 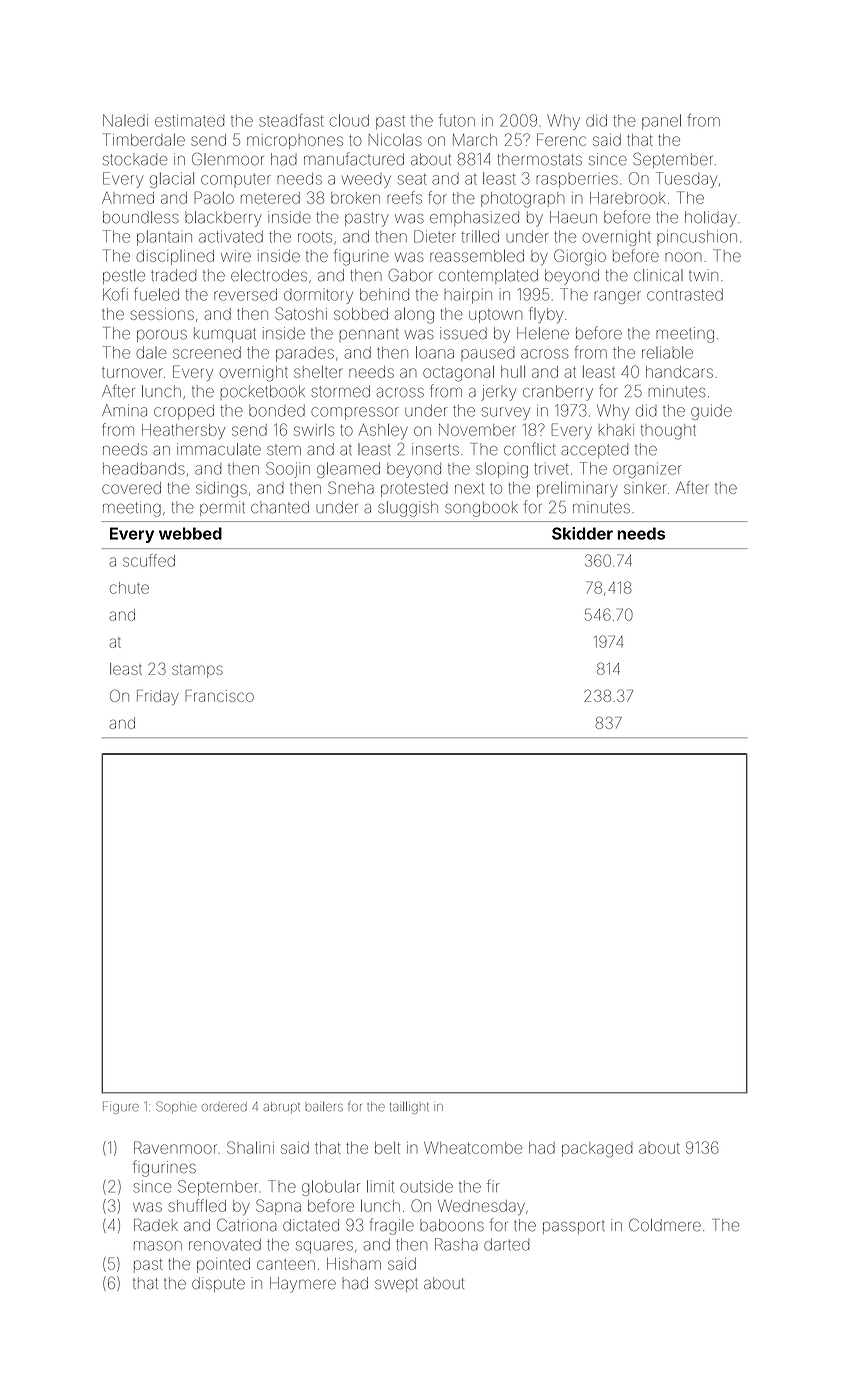 What do you see at coordinates (582, 533) in the page?
I see `Skidder` at bounding box center [582, 533].
